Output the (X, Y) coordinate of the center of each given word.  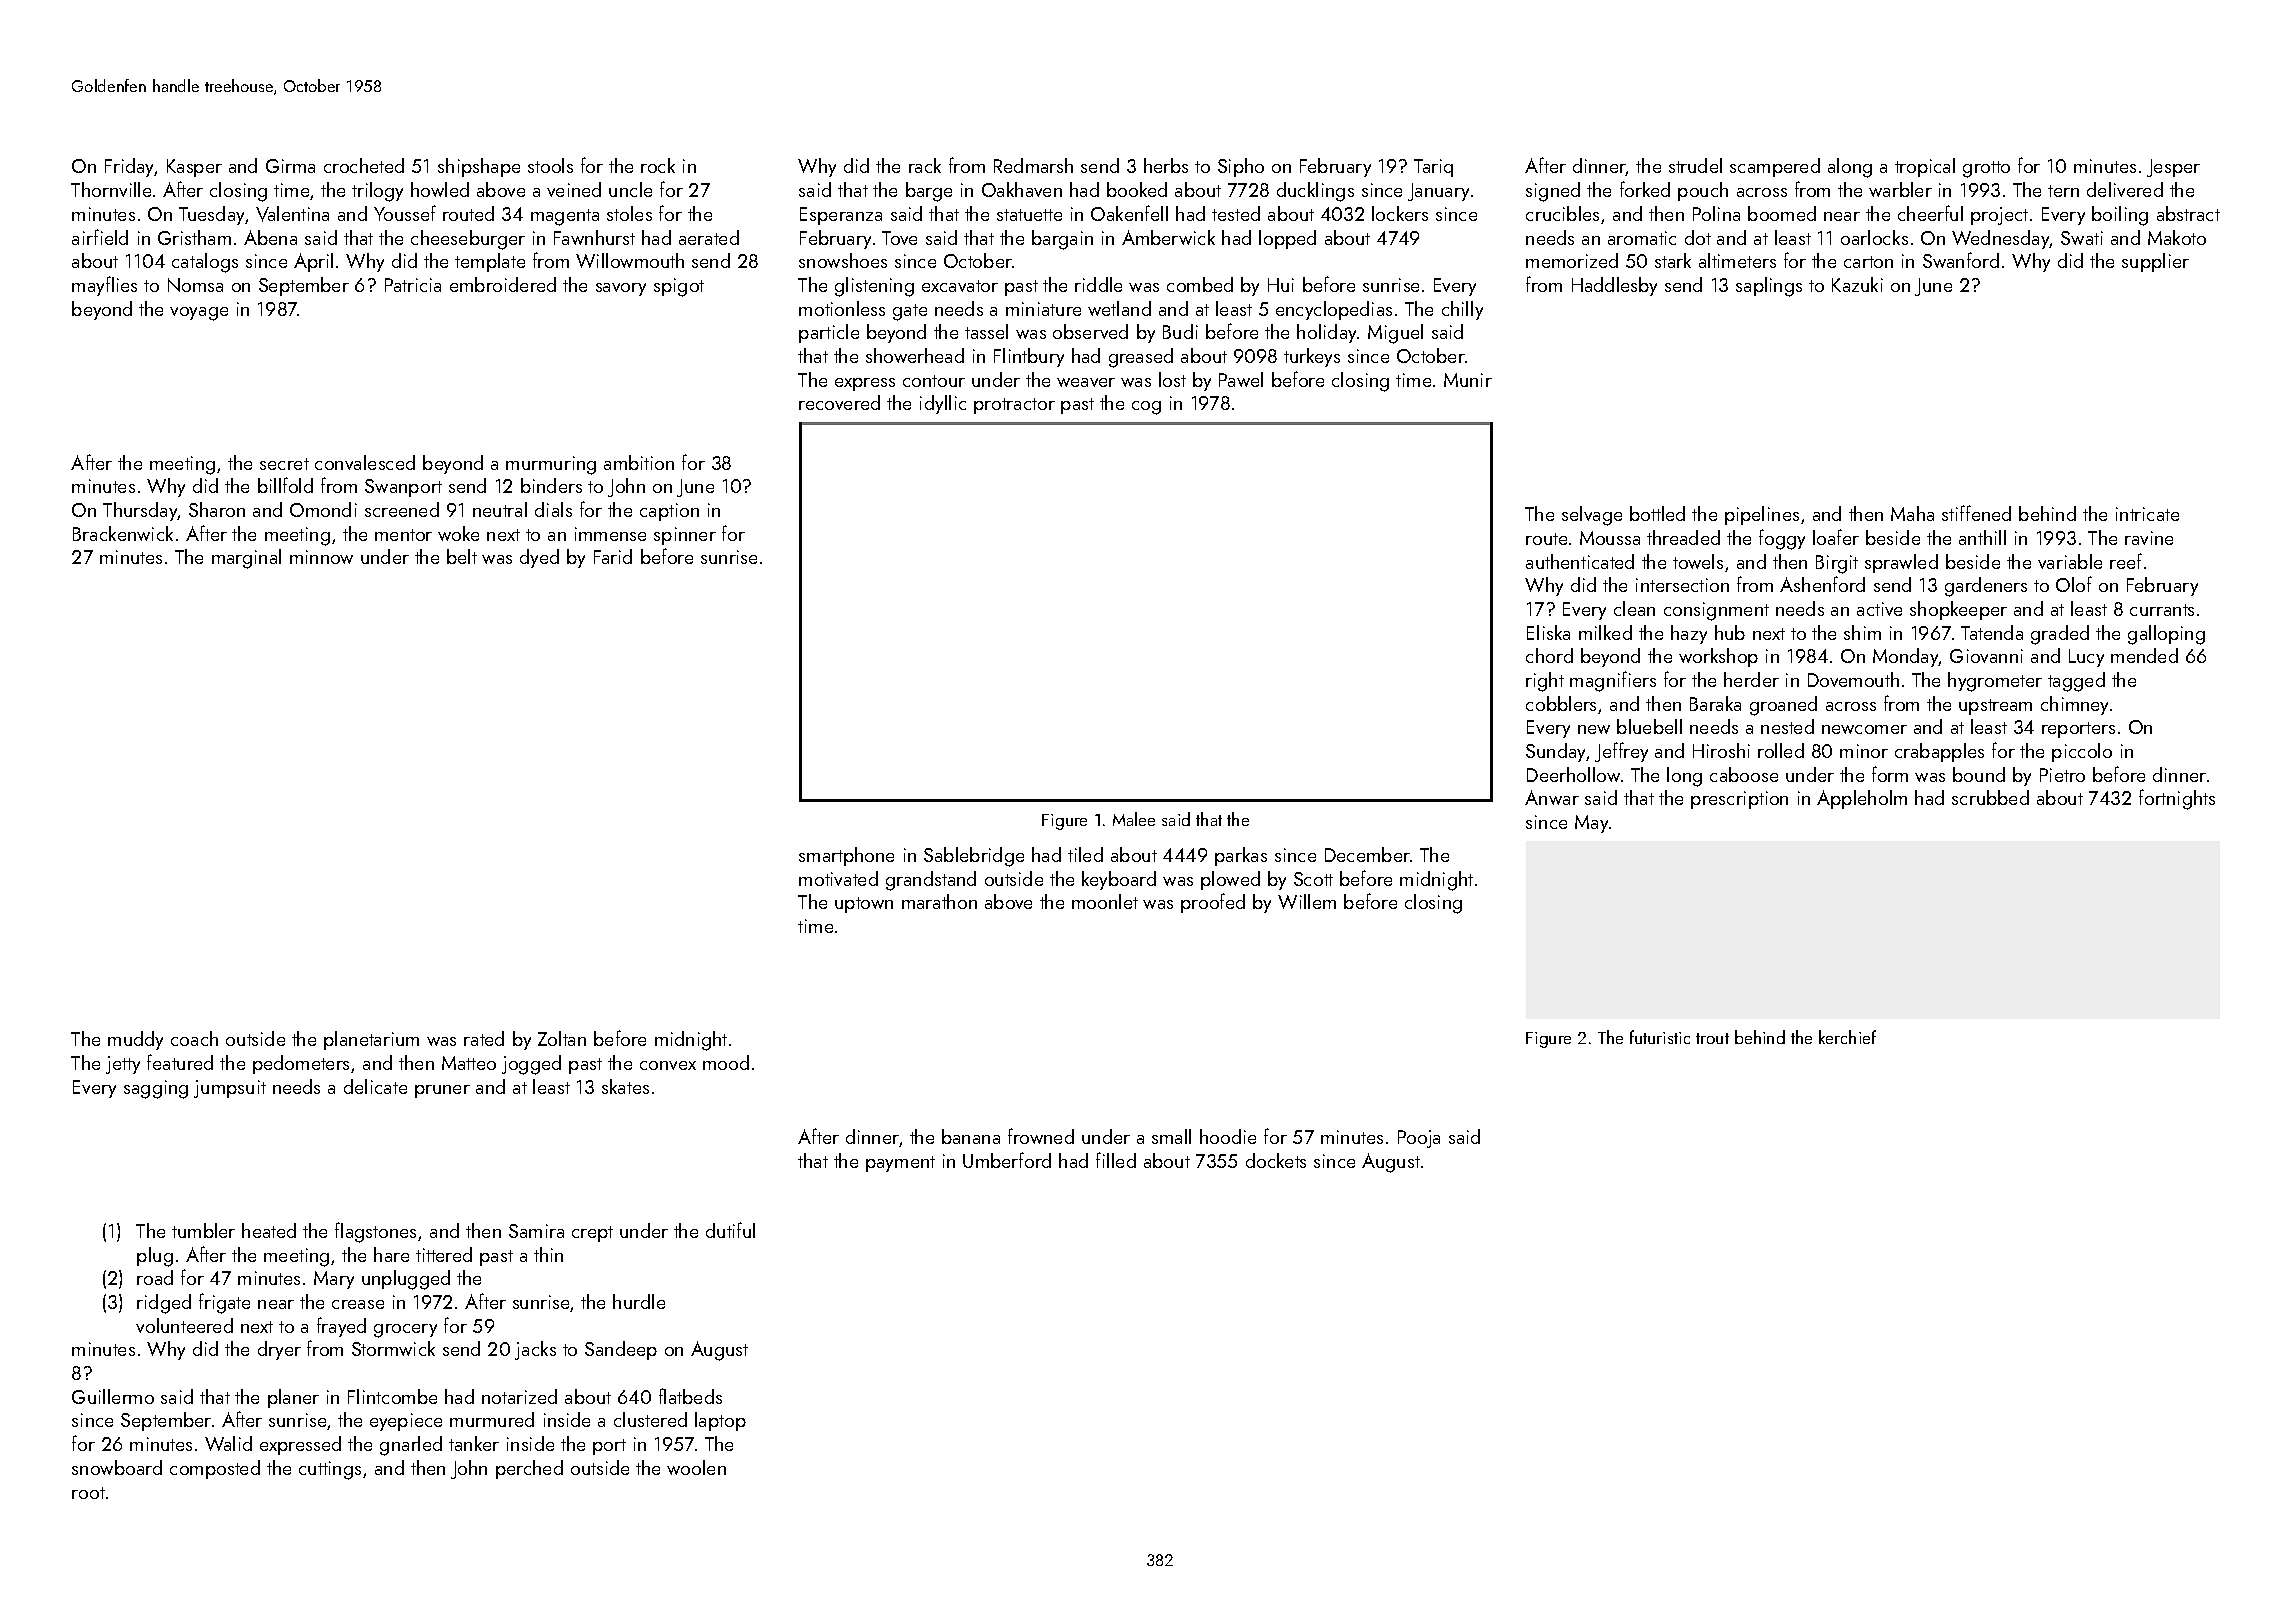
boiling (2120, 216)
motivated (838, 878)
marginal (246, 559)
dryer (279, 1350)
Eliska (1548, 632)
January (1438, 192)
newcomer (1864, 729)
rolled (1781, 750)
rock (658, 165)
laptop (720, 1421)
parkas (1241, 856)
